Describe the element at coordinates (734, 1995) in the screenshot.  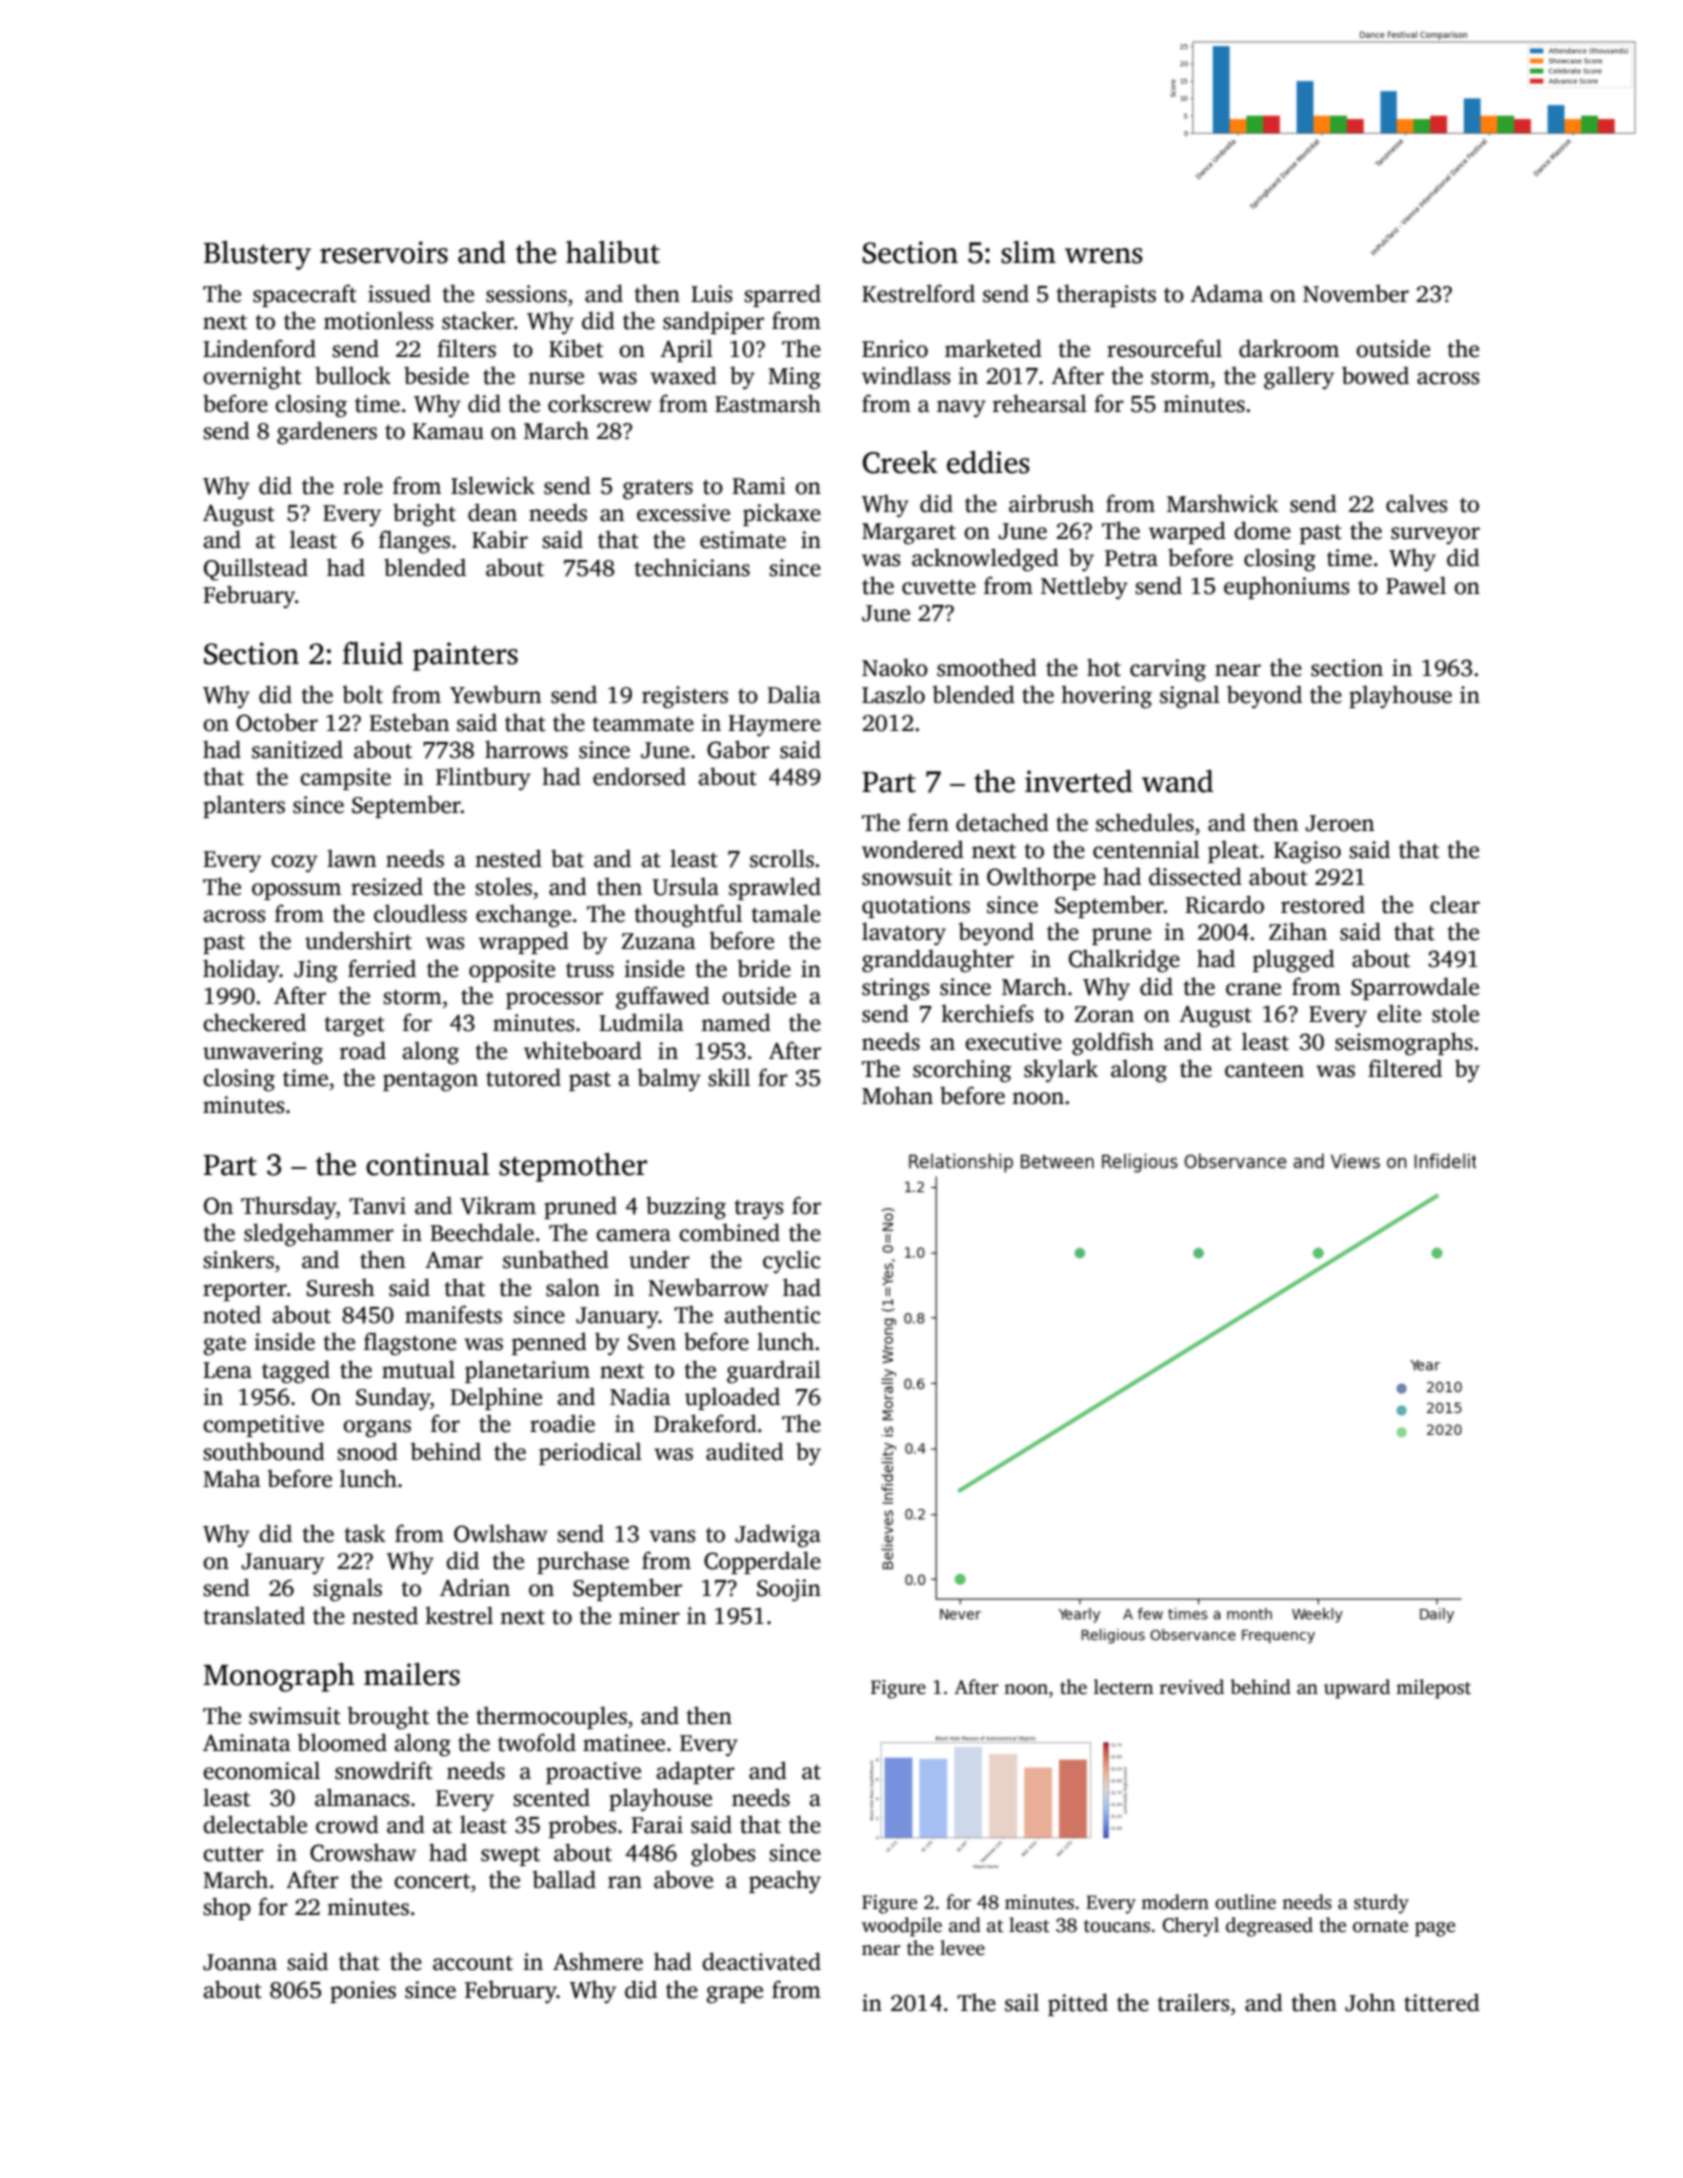
I see `grape` at that location.
